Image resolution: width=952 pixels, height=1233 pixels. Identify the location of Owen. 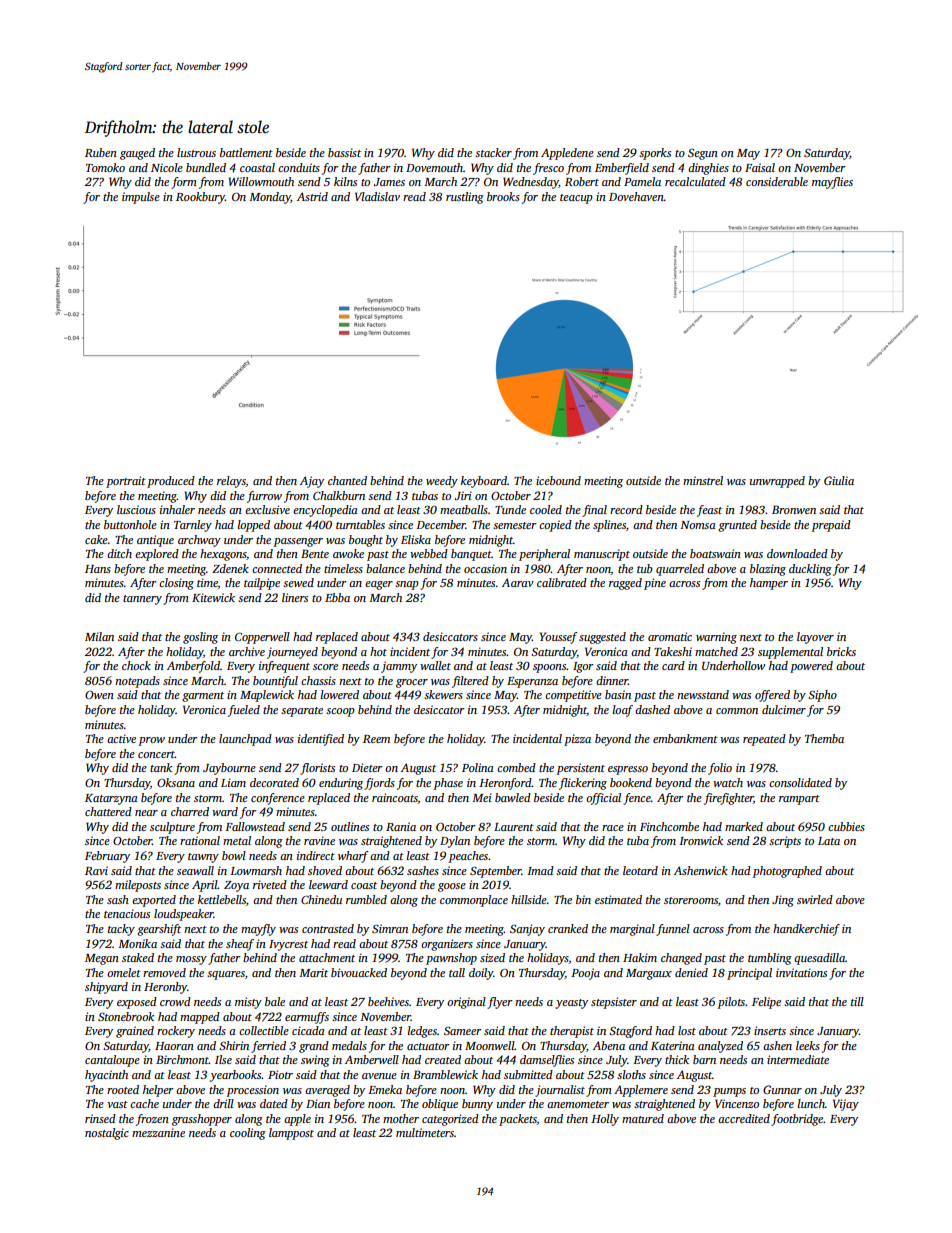
(99, 695).
